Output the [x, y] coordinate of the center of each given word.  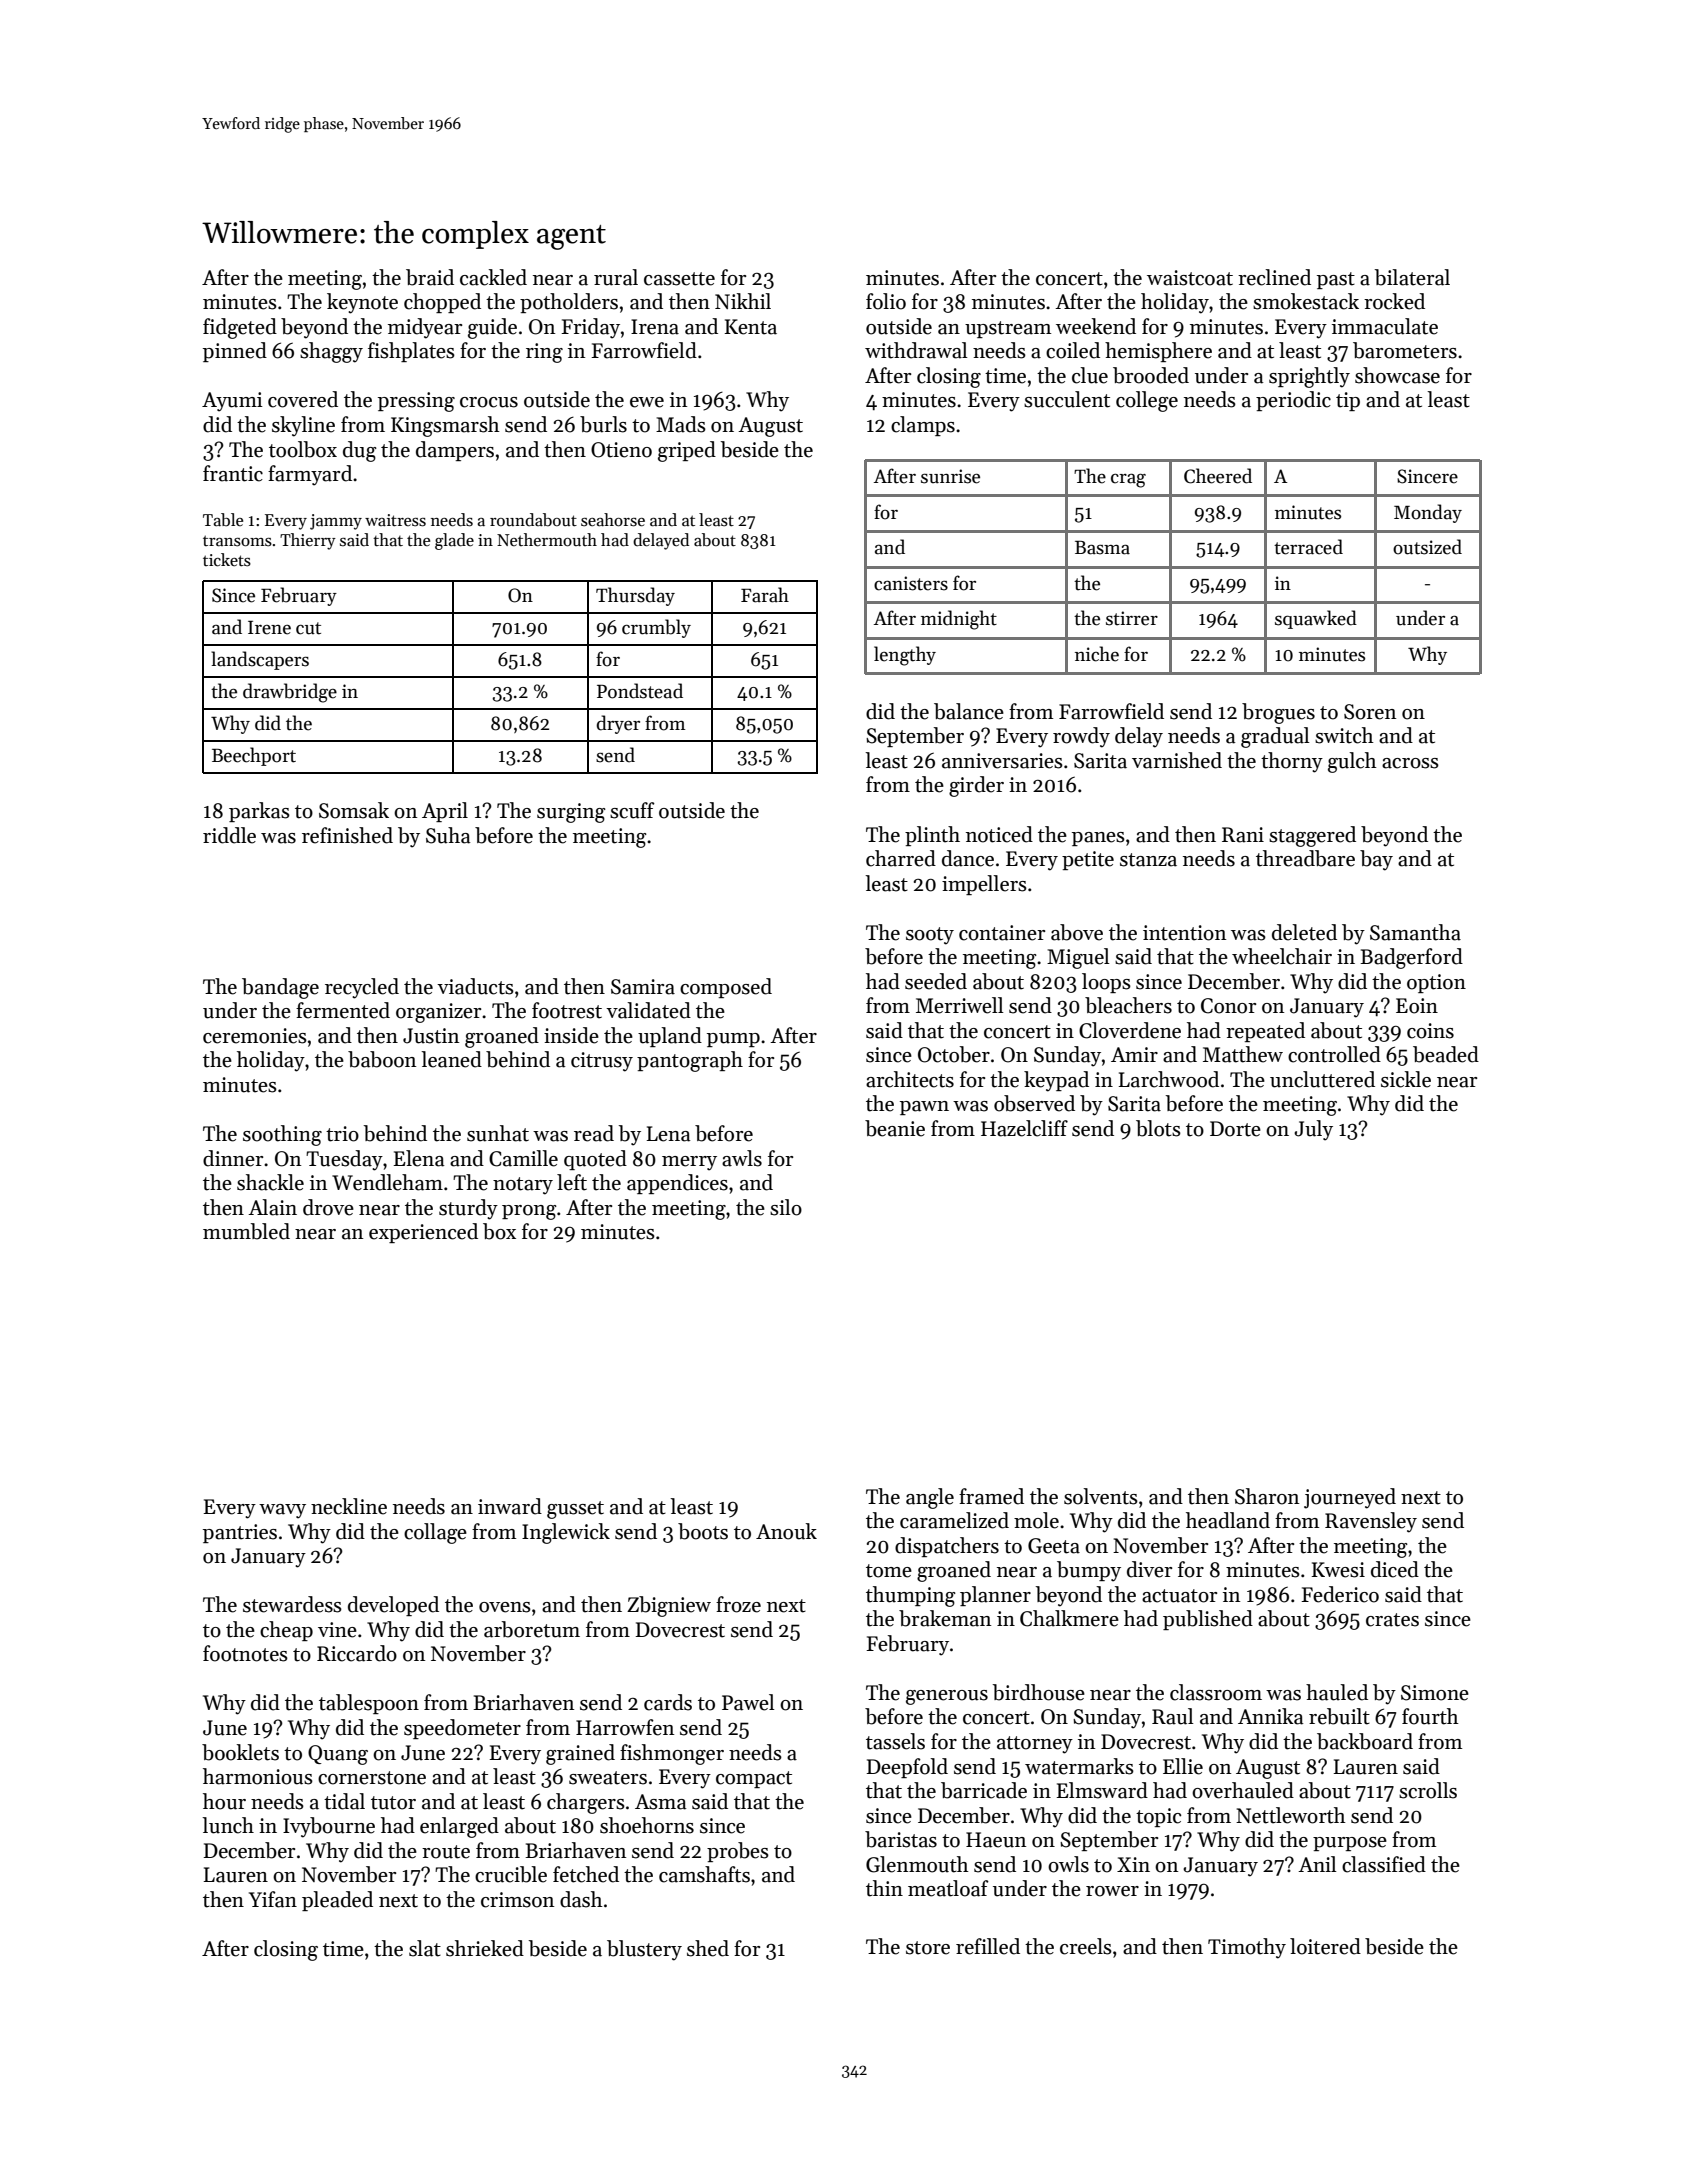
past [1336, 280]
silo [786, 1207]
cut [308, 628]
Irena [655, 327]
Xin [1133, 1864]
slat [425, 1948]
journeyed [1350, 1498]
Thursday [635, 596]
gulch [1352, 762]
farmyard [310, 475]
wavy [282, 1511]
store [928, 1948]
